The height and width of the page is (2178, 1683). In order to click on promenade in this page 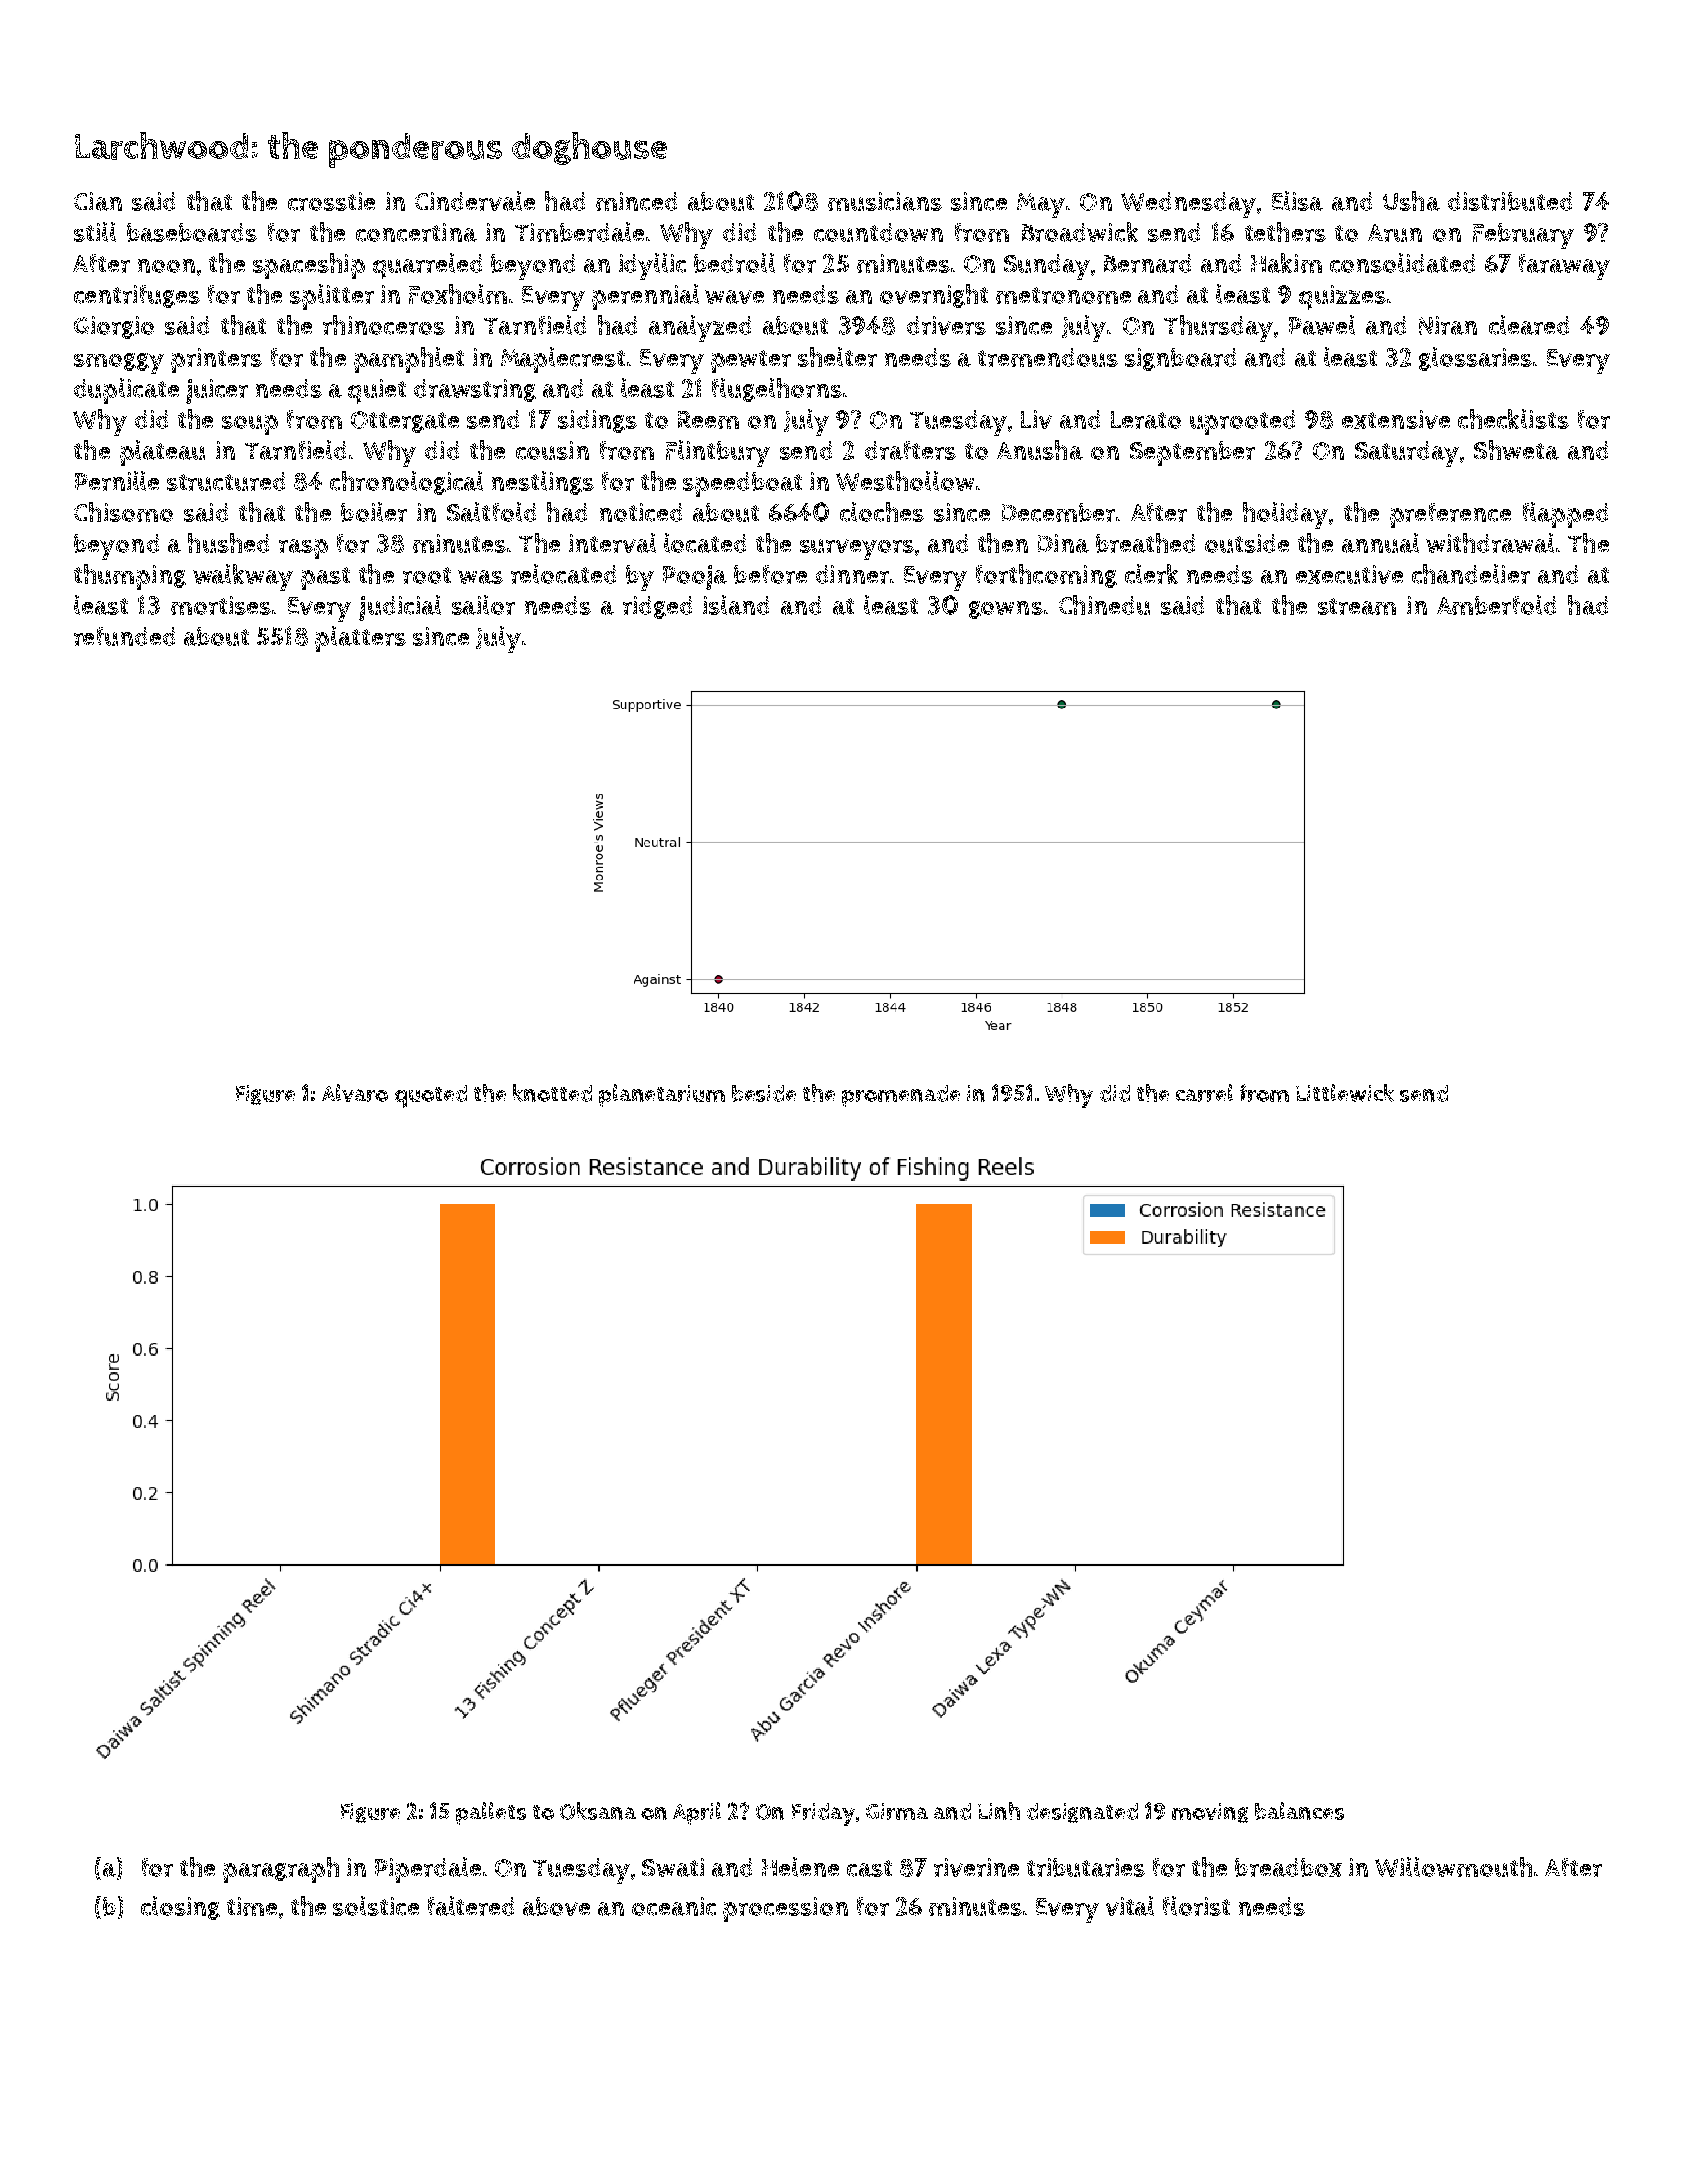, I will do `click(901, 1096)`.
